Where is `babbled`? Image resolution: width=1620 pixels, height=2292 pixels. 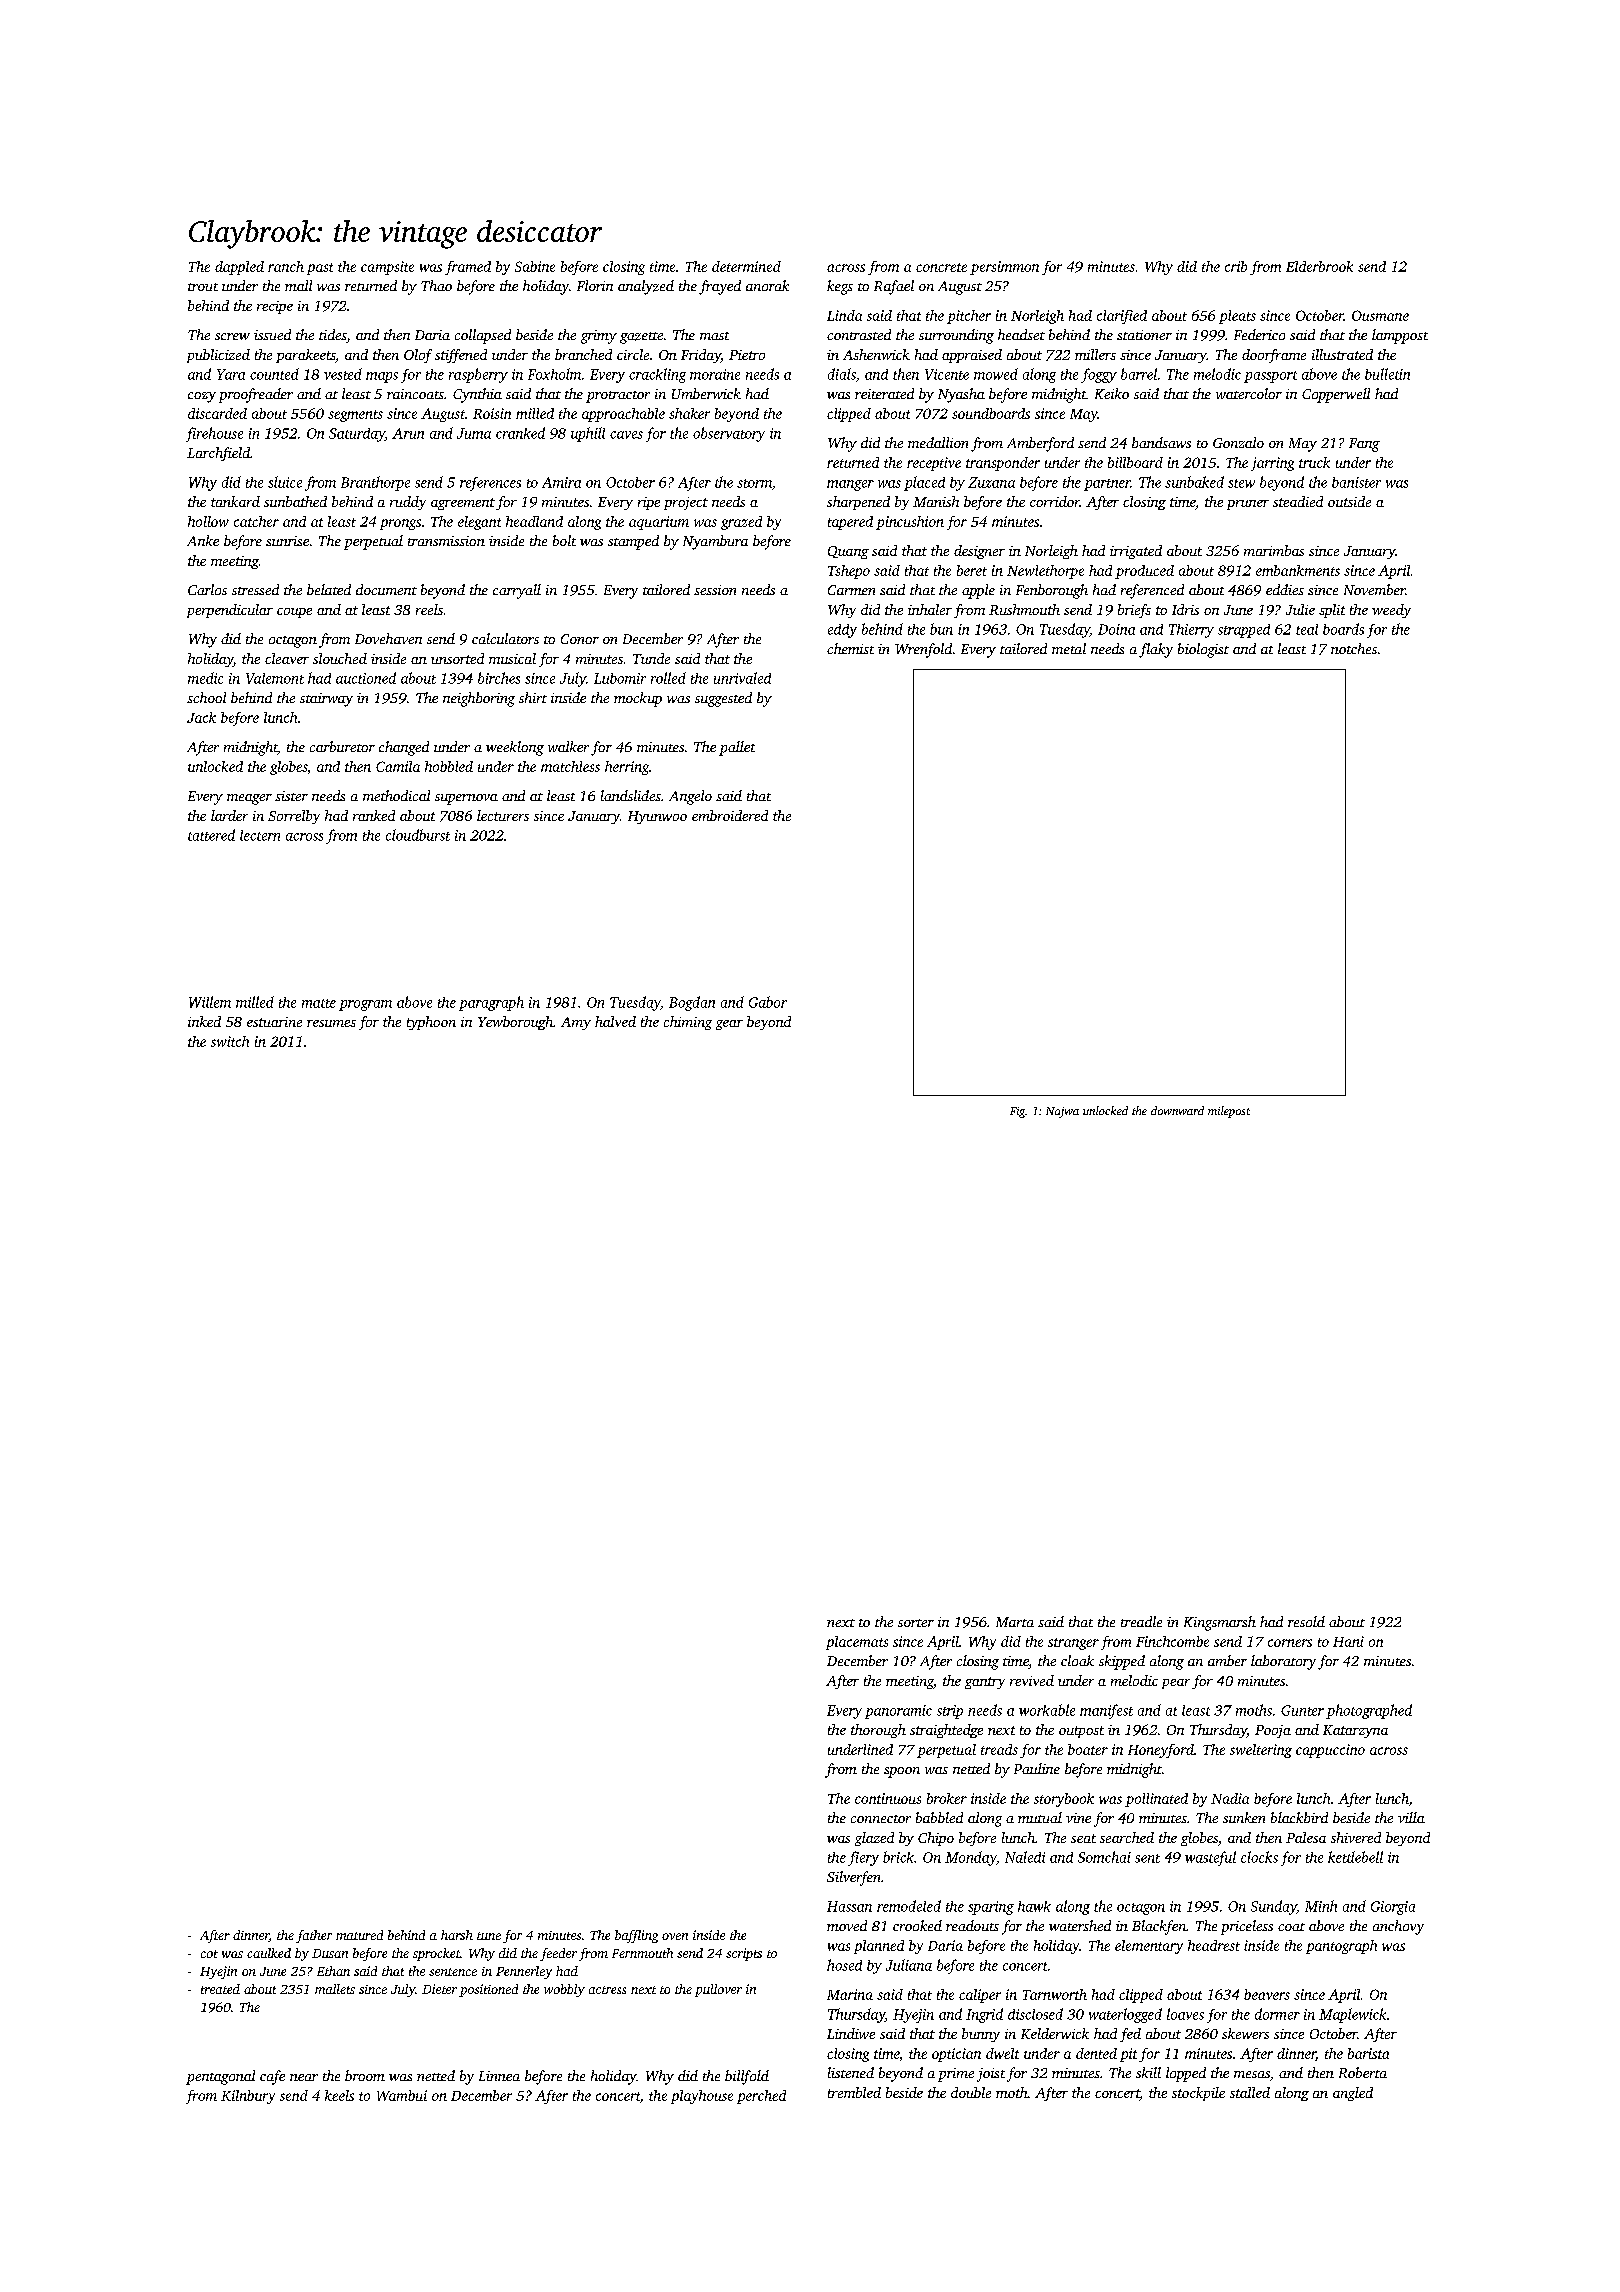
babbled is located at coordinates (939, 1817).
